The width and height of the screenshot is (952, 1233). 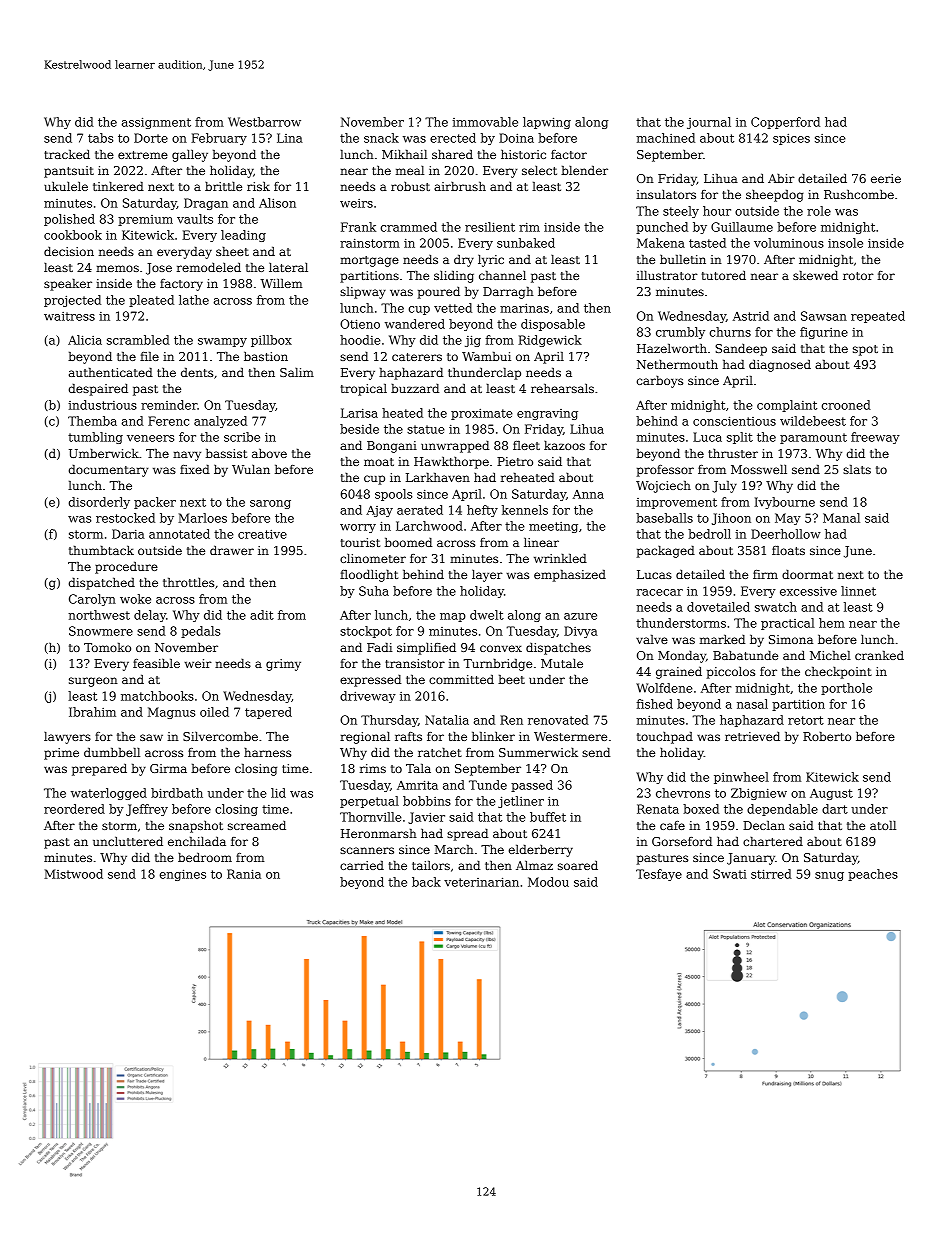 What do you see at coordinates (67, 154) in the screenshot?
I see `tracked` at bounding box center [67, 154].
